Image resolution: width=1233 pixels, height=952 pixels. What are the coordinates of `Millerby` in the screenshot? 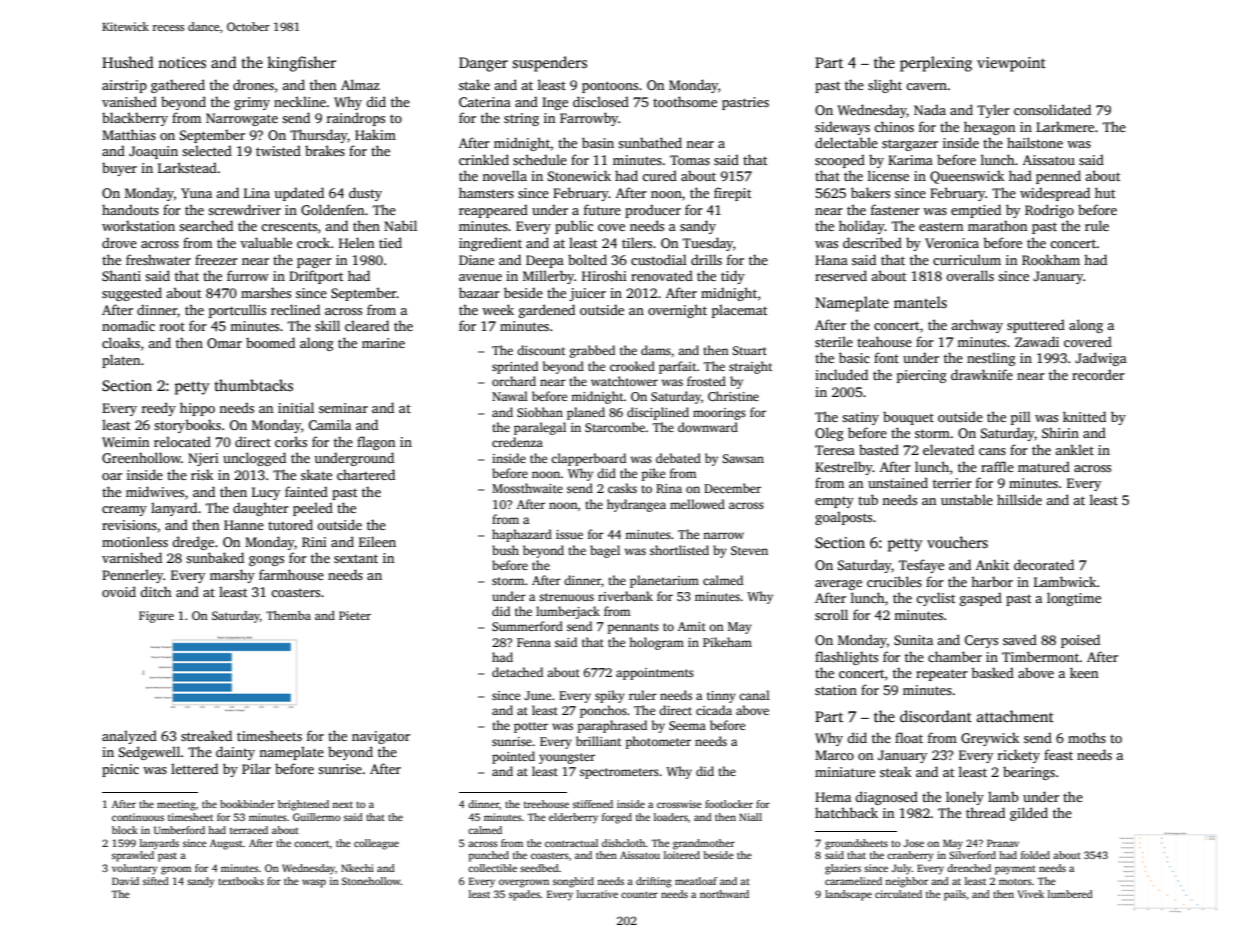 It's located at (549, 277).
